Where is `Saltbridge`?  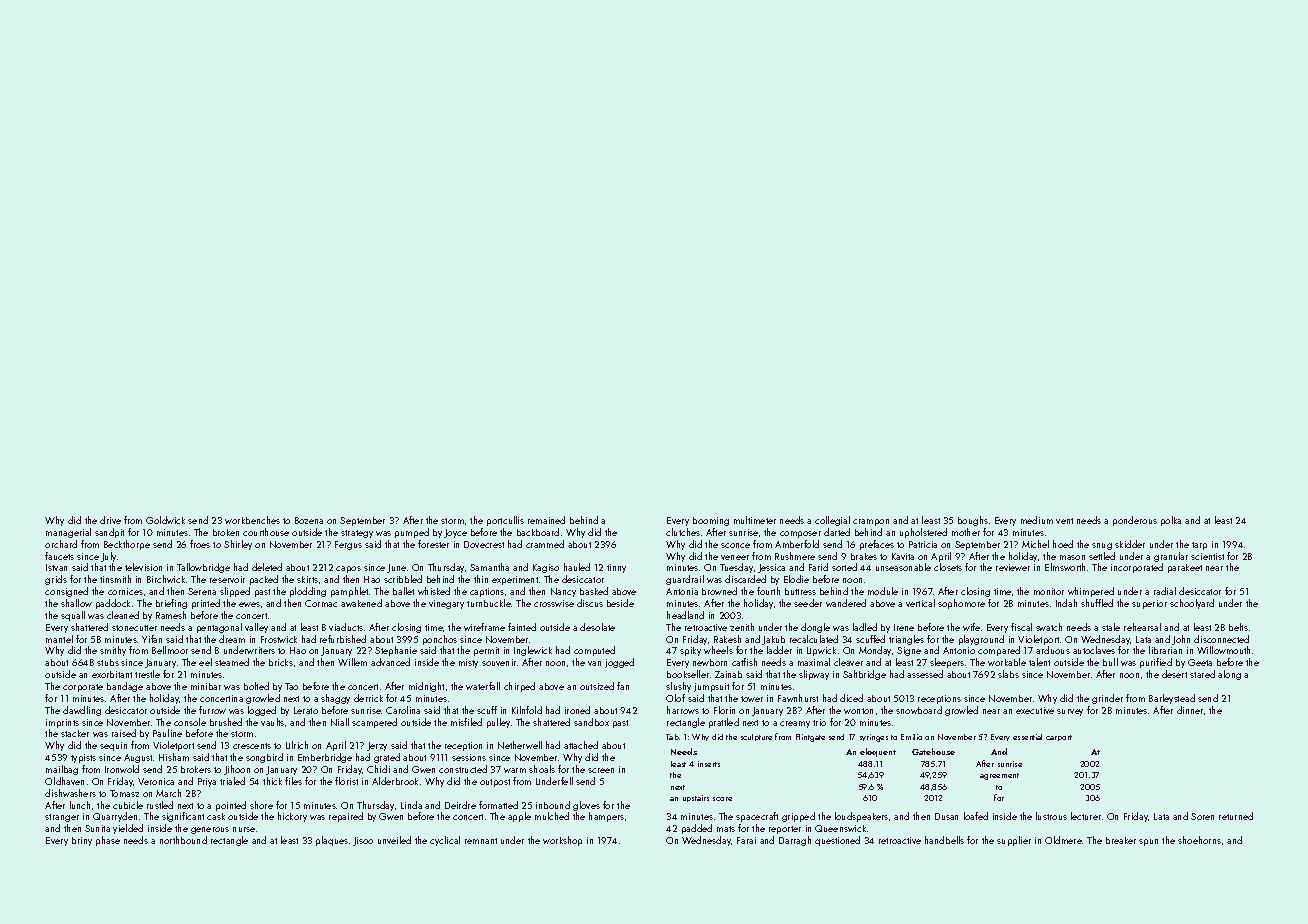
Saltbridge is located at coordinates (864, 675).
